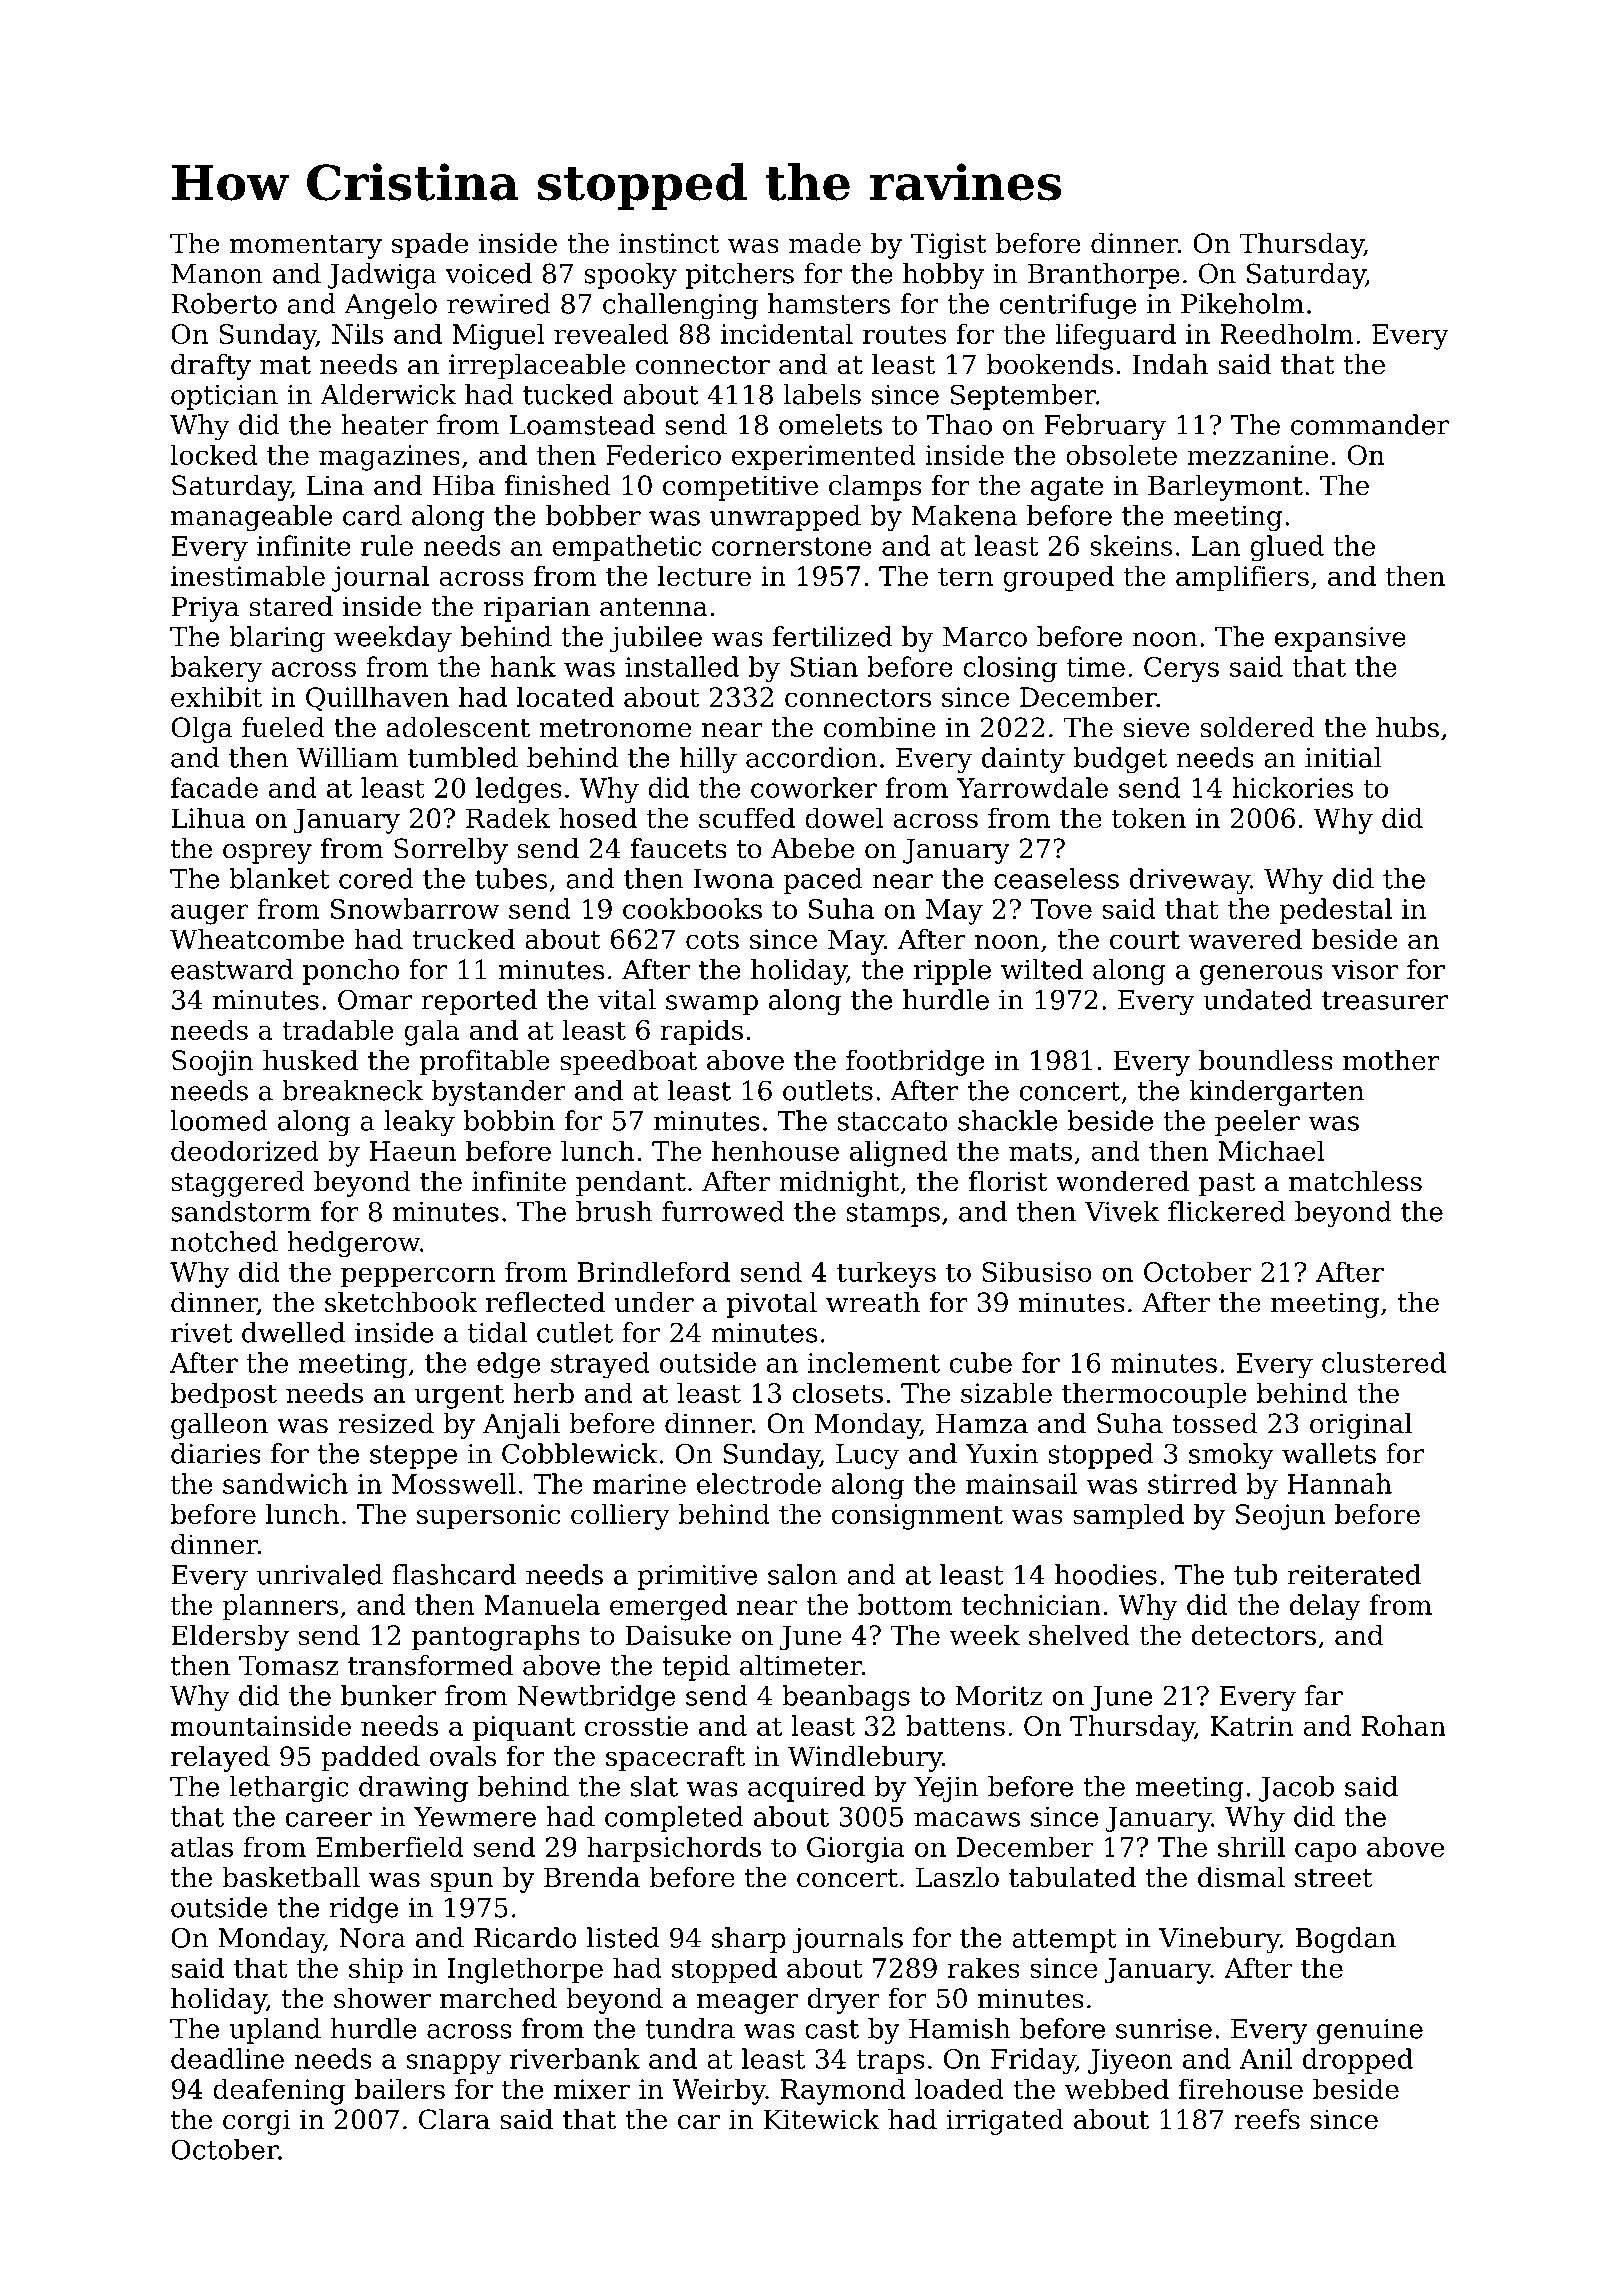  Describe the element at coordinates (822, 2119) in the page. I see `Kitewick` at that location.
